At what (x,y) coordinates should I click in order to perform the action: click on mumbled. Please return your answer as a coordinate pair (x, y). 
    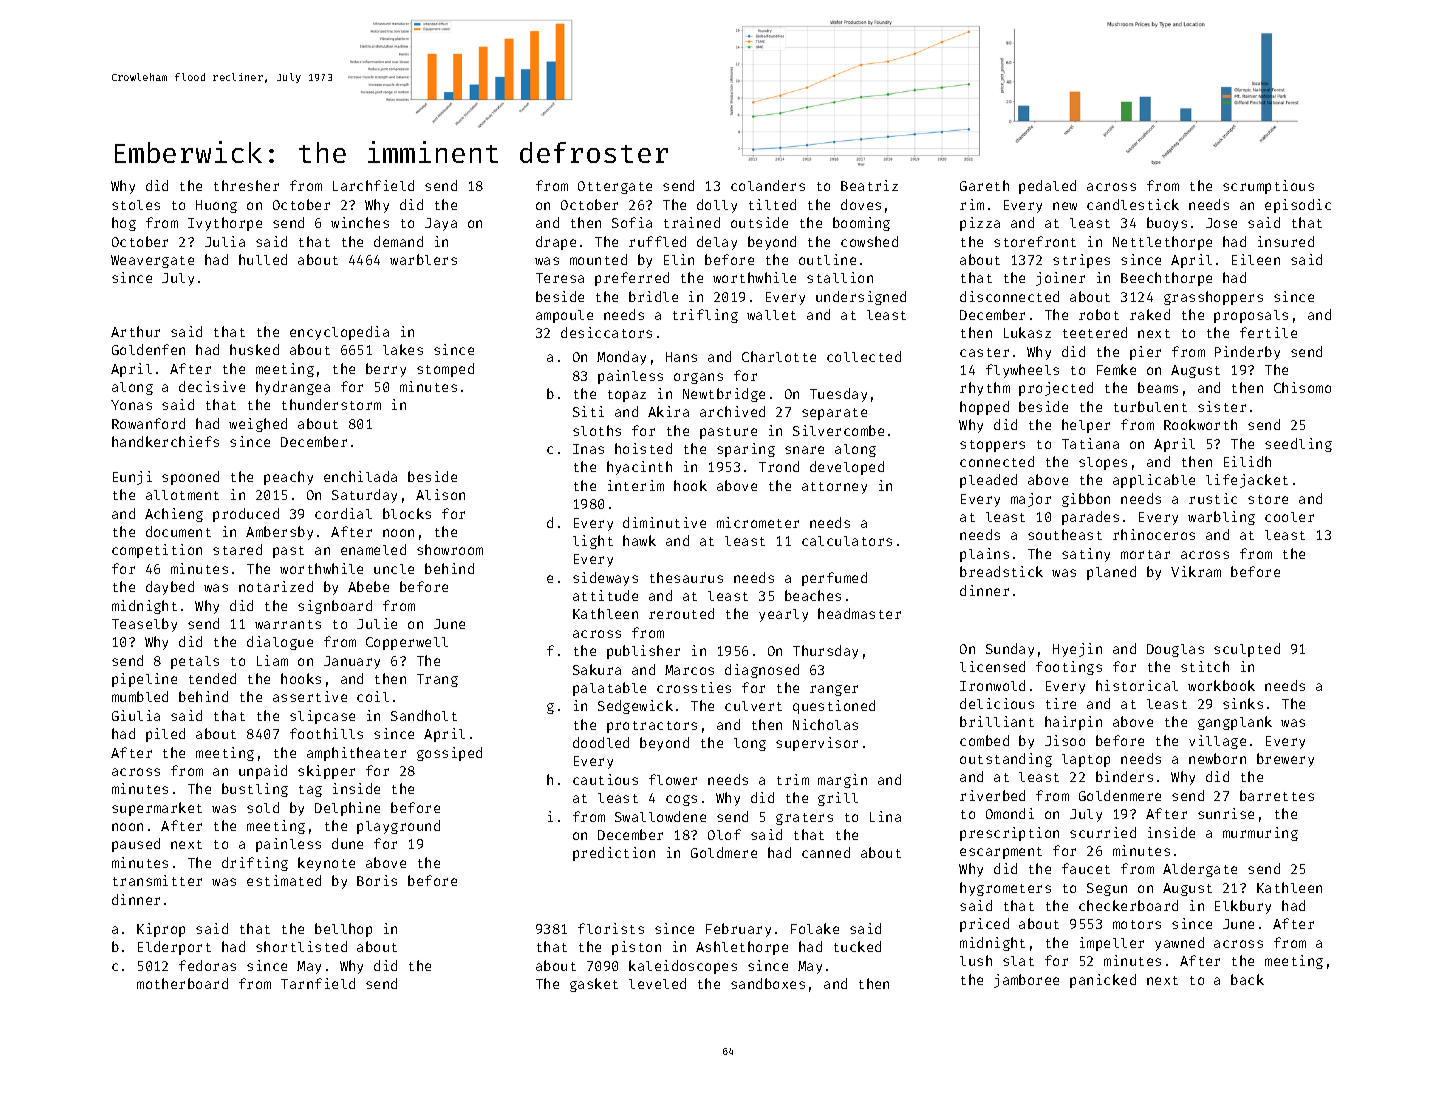
    Looking at the image, I should click on (140, 696).
